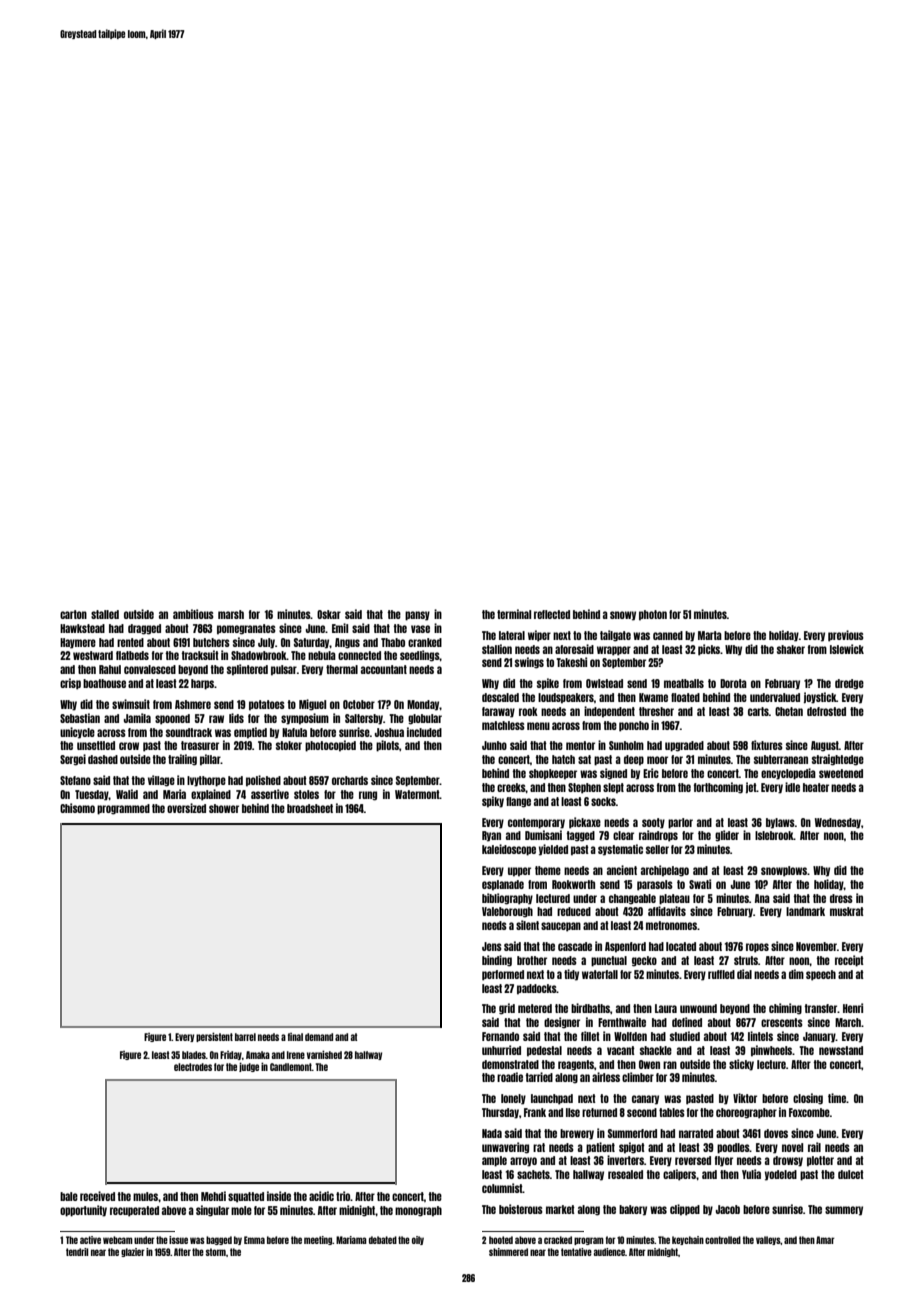 Image resolution: width=924 pixels, height=1308 pixels. I want to click on picks, so click(709, 650).
